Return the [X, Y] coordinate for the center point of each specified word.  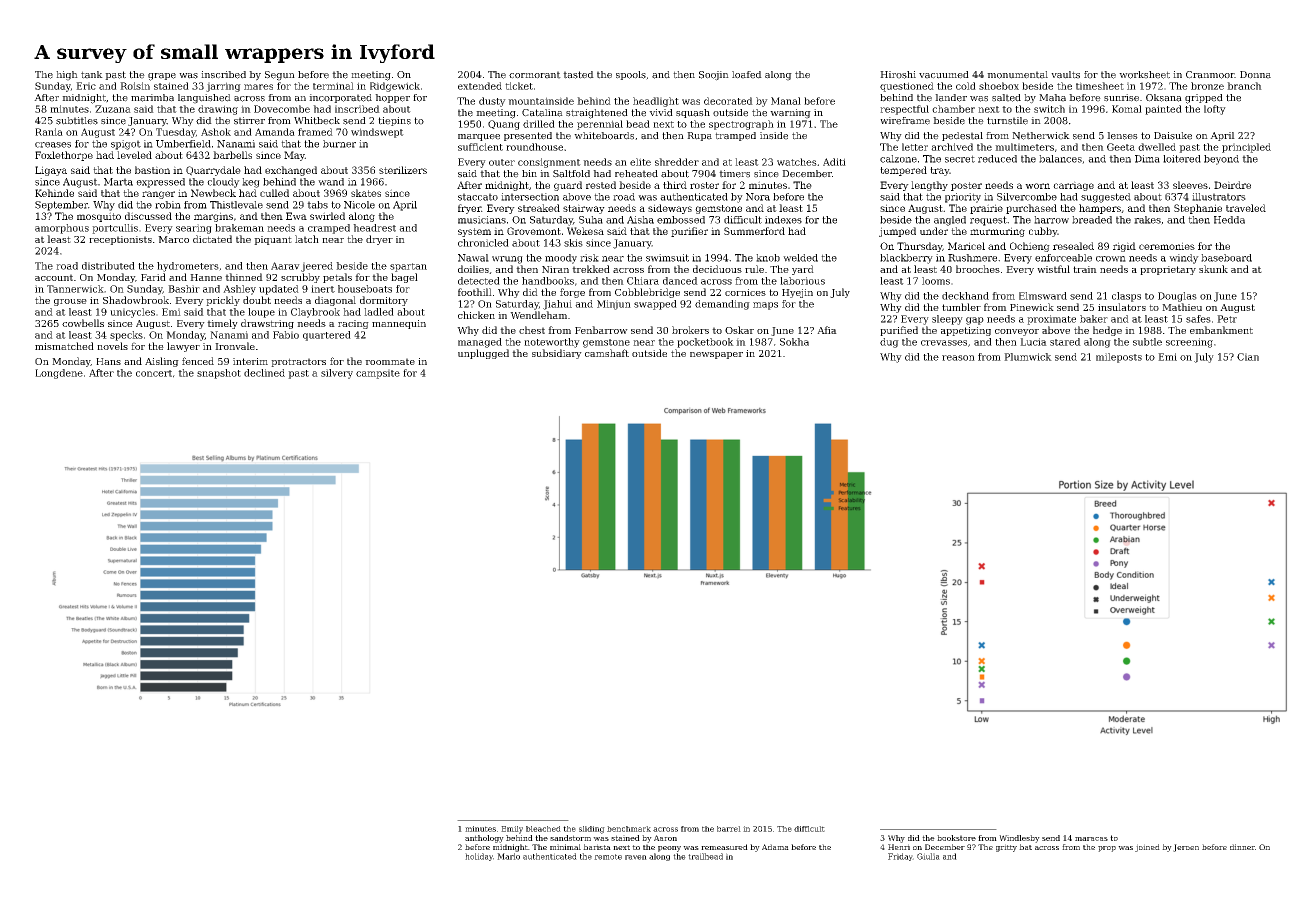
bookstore [956, 838]
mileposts [1119, 358]
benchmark [629, 829]
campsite [378, 374]
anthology [484, 839]
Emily [512, 830]
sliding [592, 830]
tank [92, 75]
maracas [1091, 839]
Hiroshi [898, 75]
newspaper [716, 355]
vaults [1065, 75]
